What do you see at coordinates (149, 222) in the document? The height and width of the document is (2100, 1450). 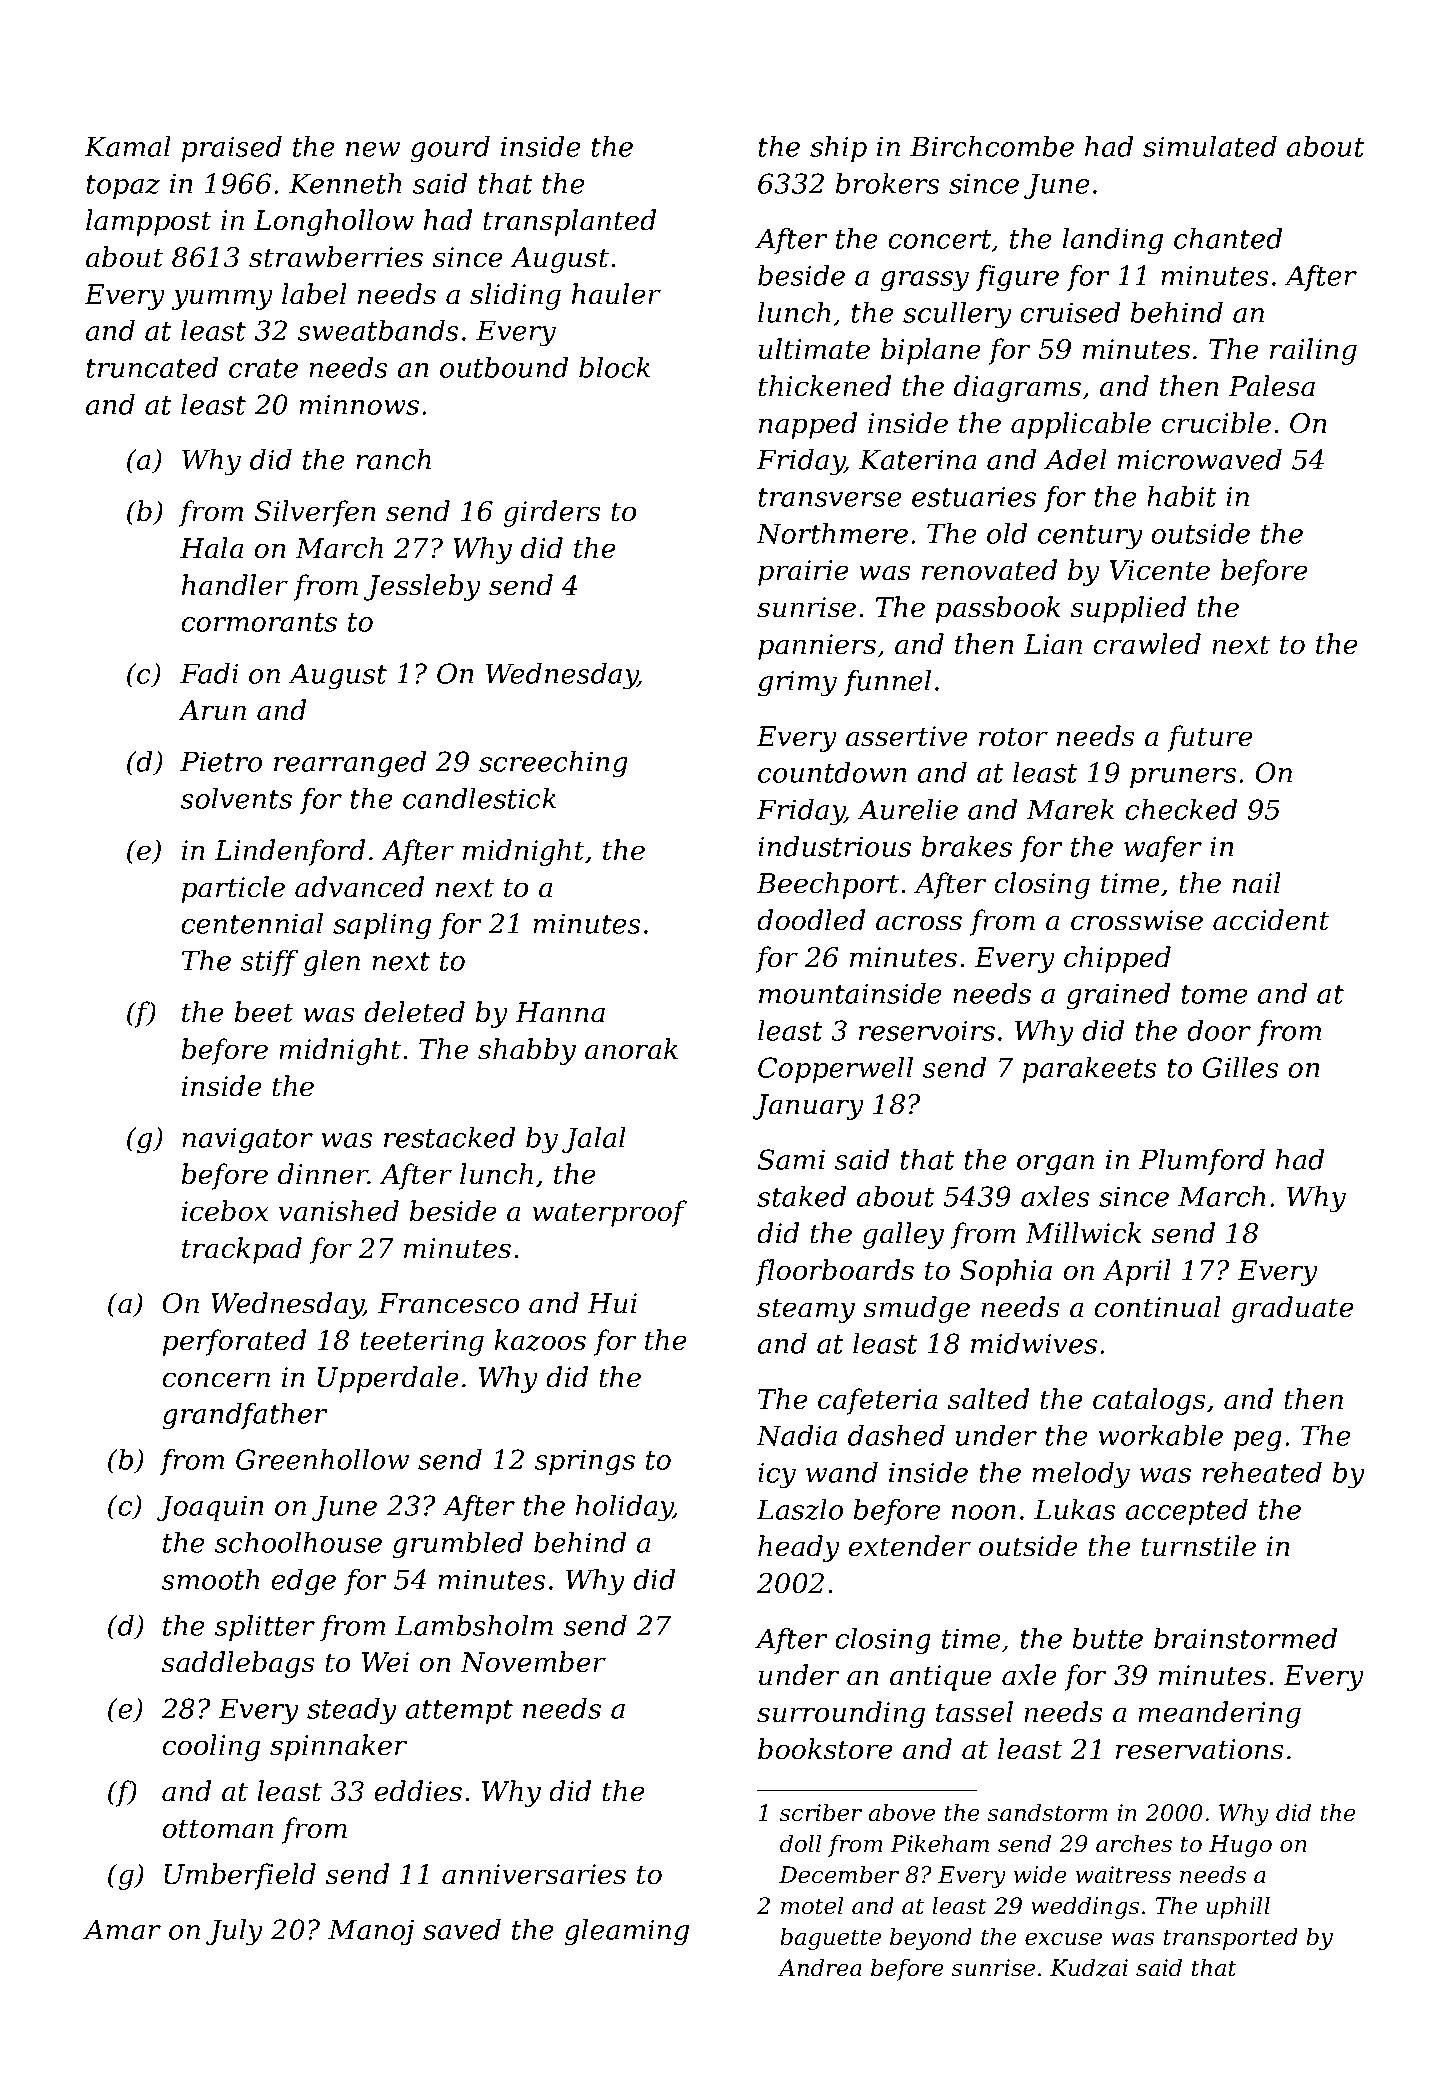 I see `lamppost` at bounding box center [149, 222].
